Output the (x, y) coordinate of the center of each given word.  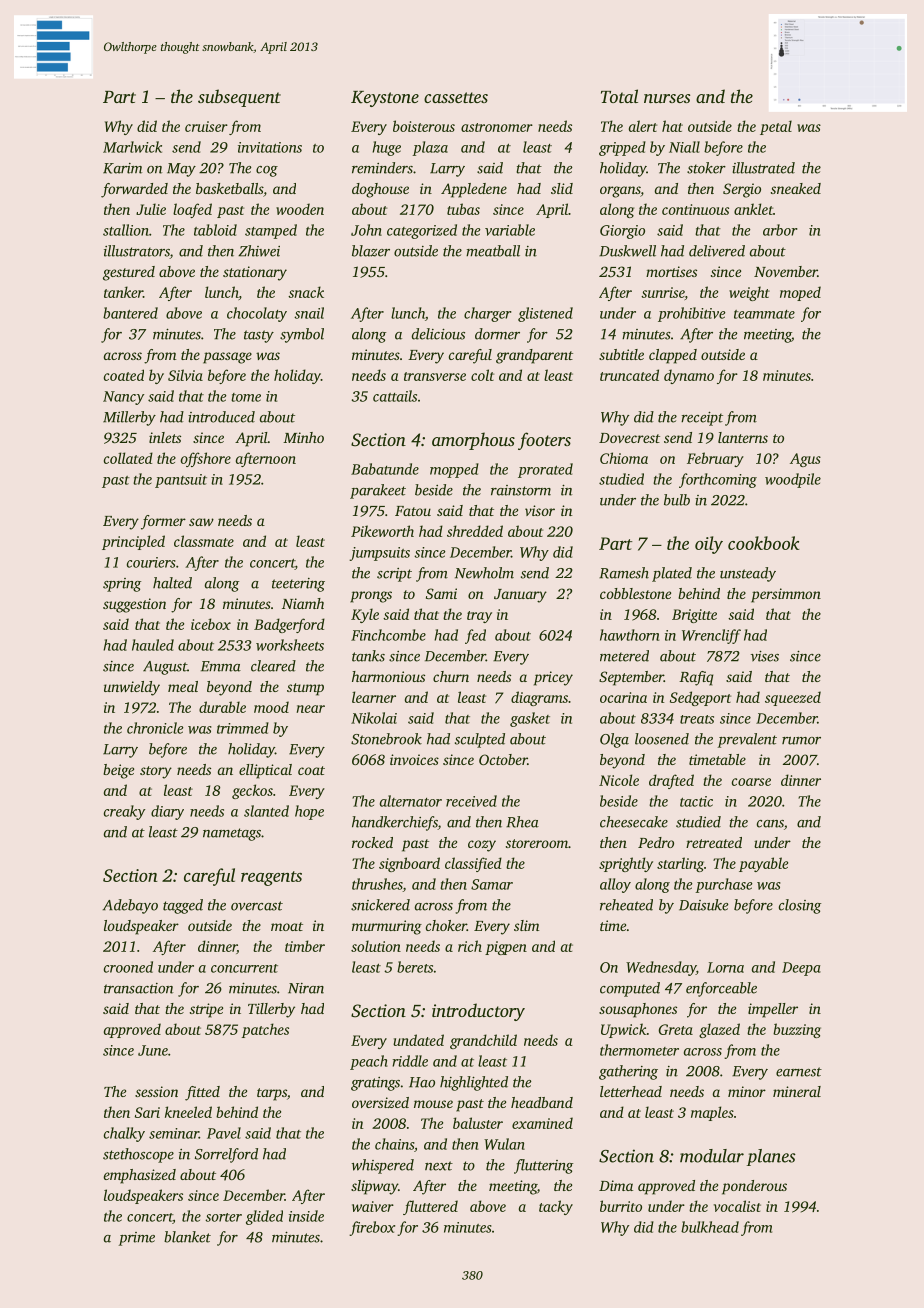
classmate (204, 541)
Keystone (385, 99)
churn (451, 676)
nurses (667, 98)
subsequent (239, 98)
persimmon (786, 595)
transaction (138, 988)
